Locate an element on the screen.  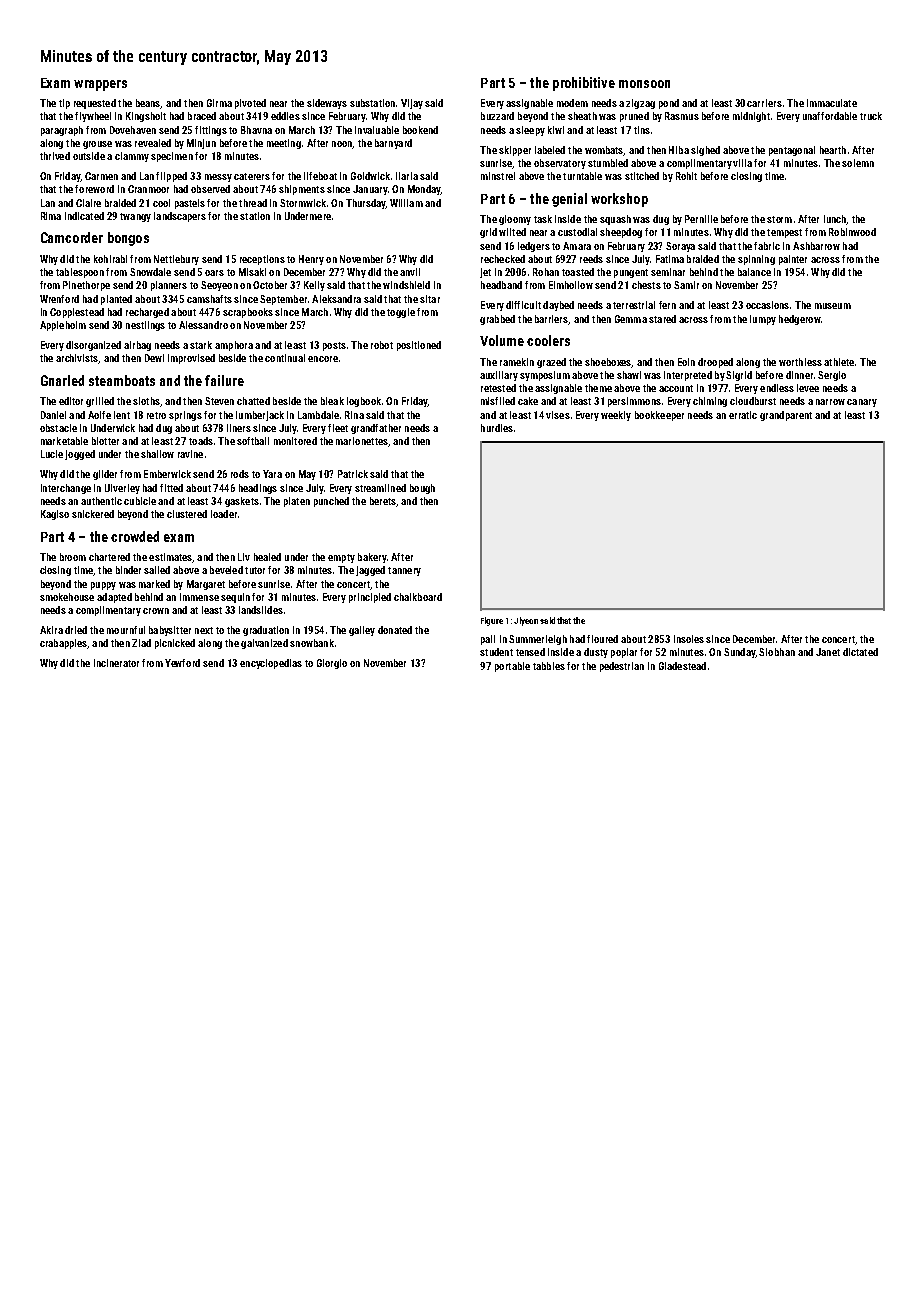
sloths is located at coordinates (146, 401).
